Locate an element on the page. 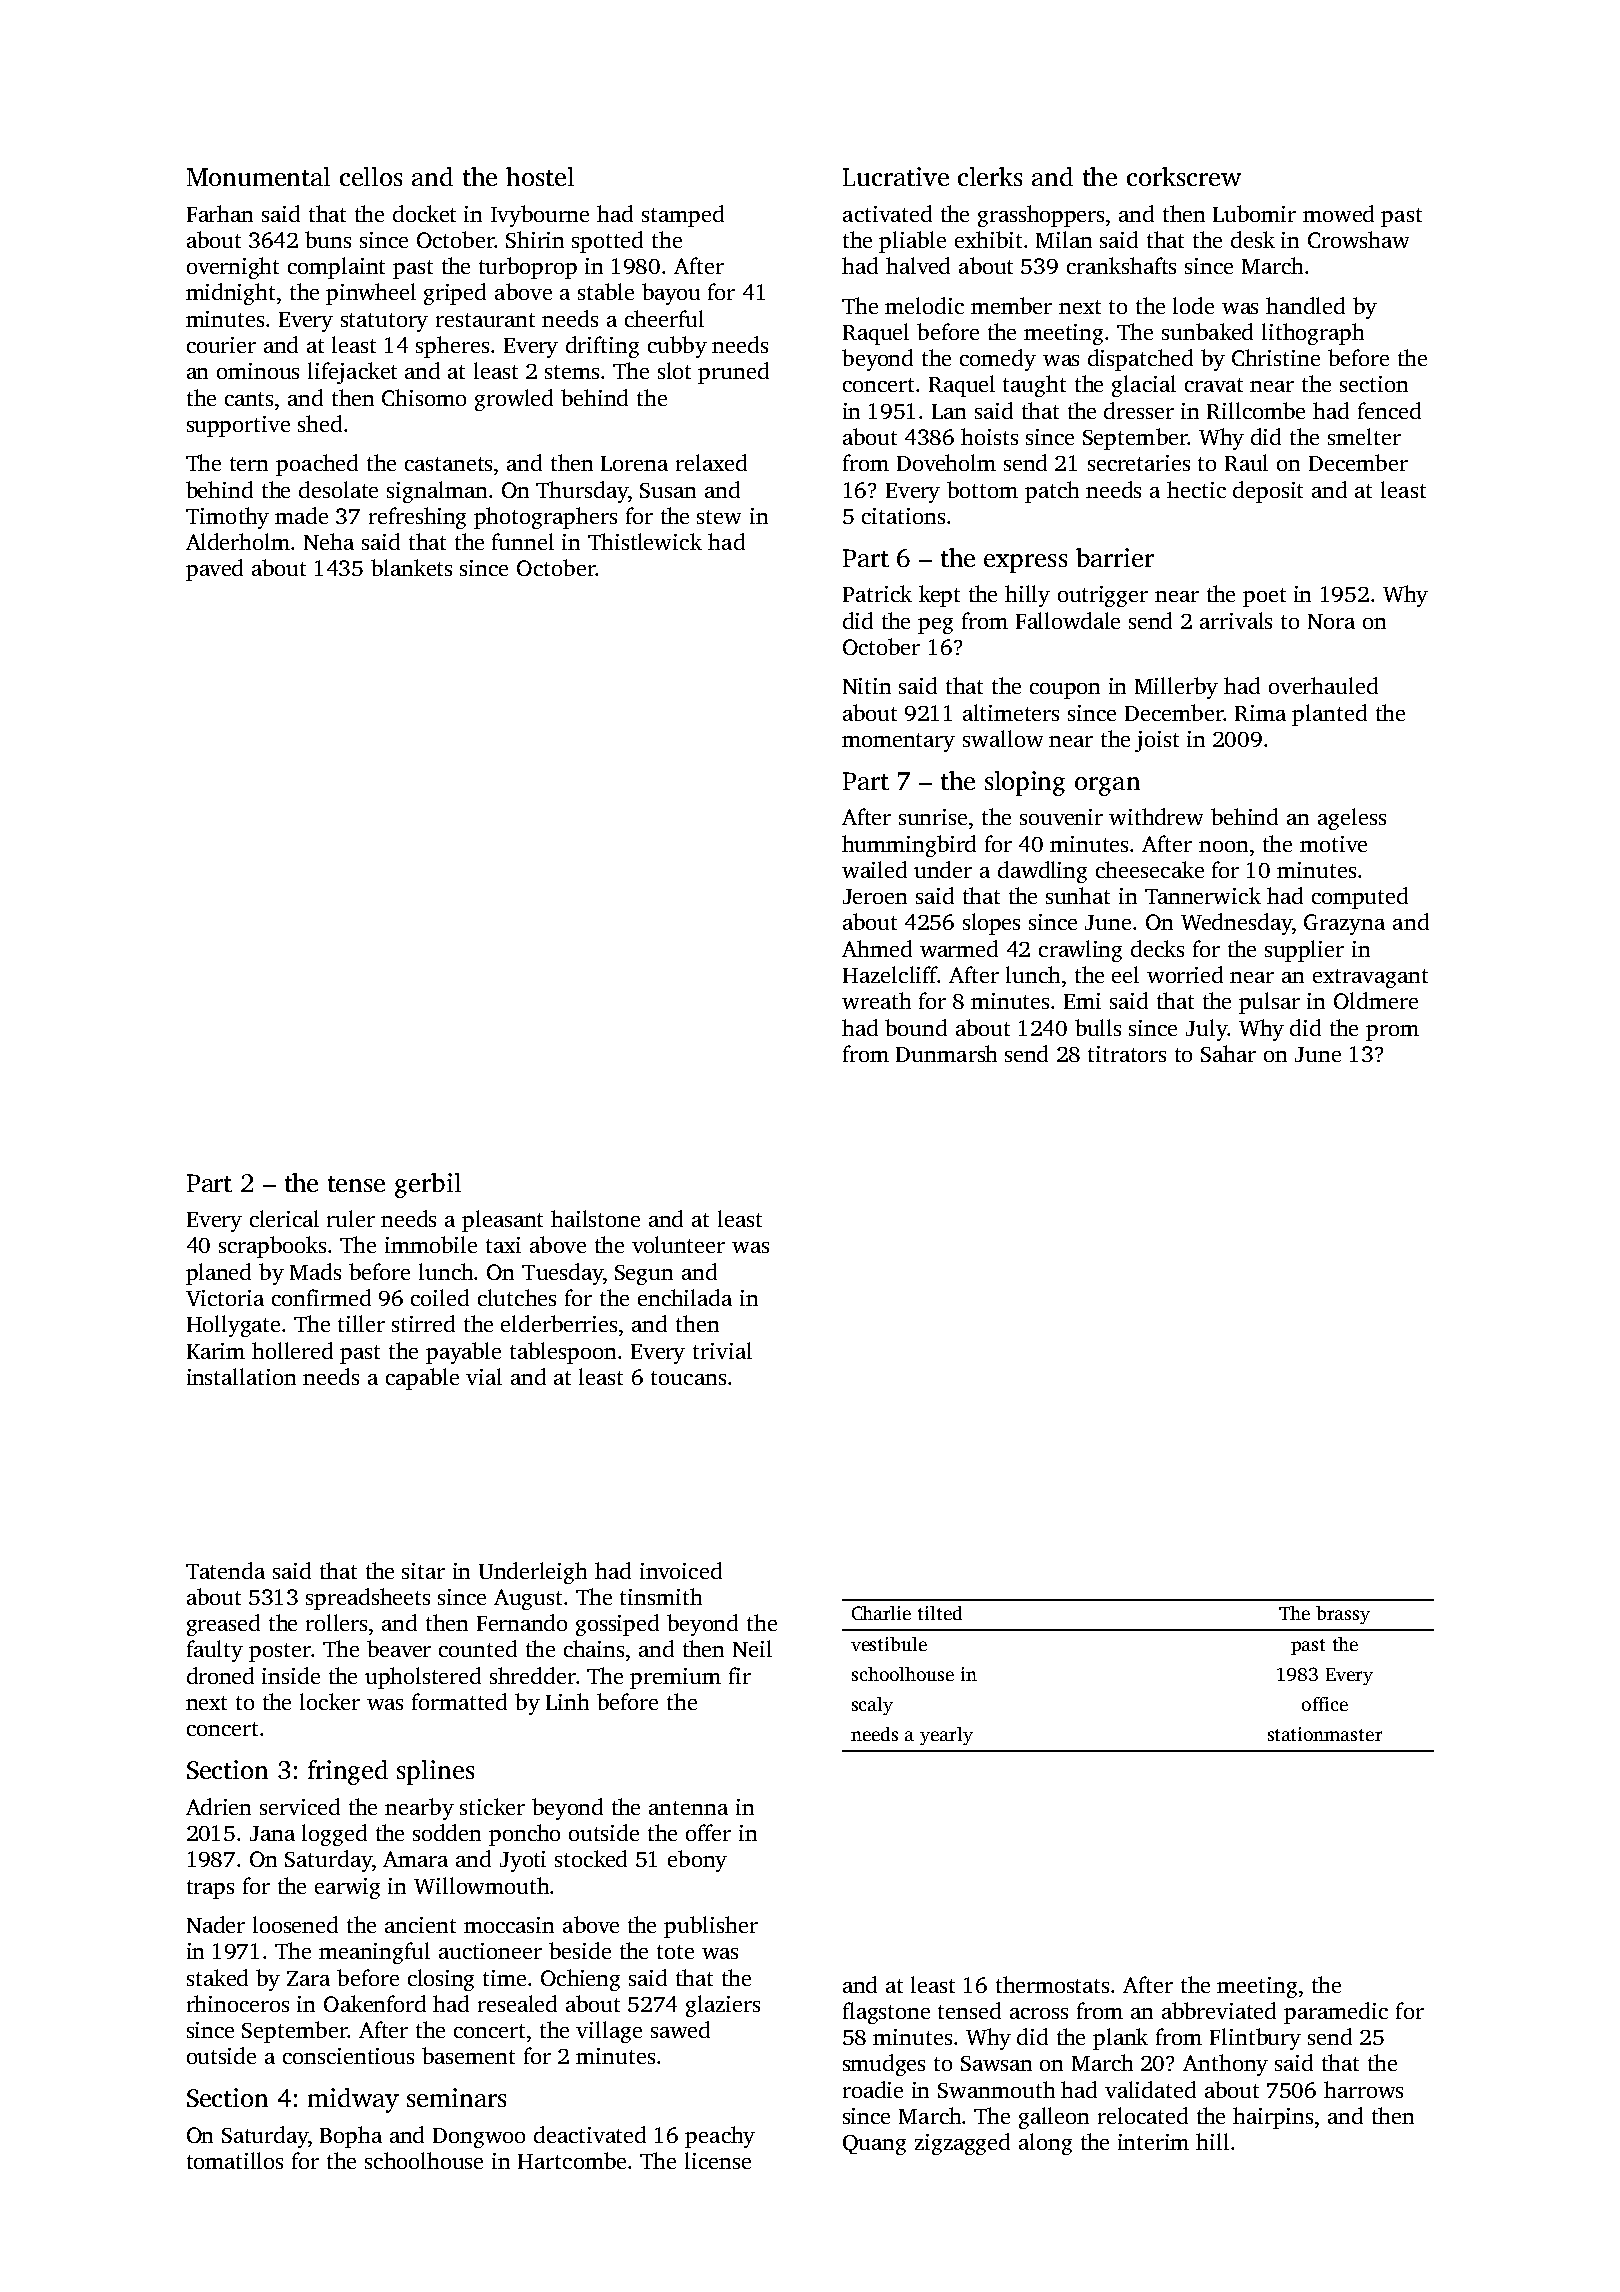 The height and width of the document is (2292, 1620). faulty is located at coordinates (215, 1651).
